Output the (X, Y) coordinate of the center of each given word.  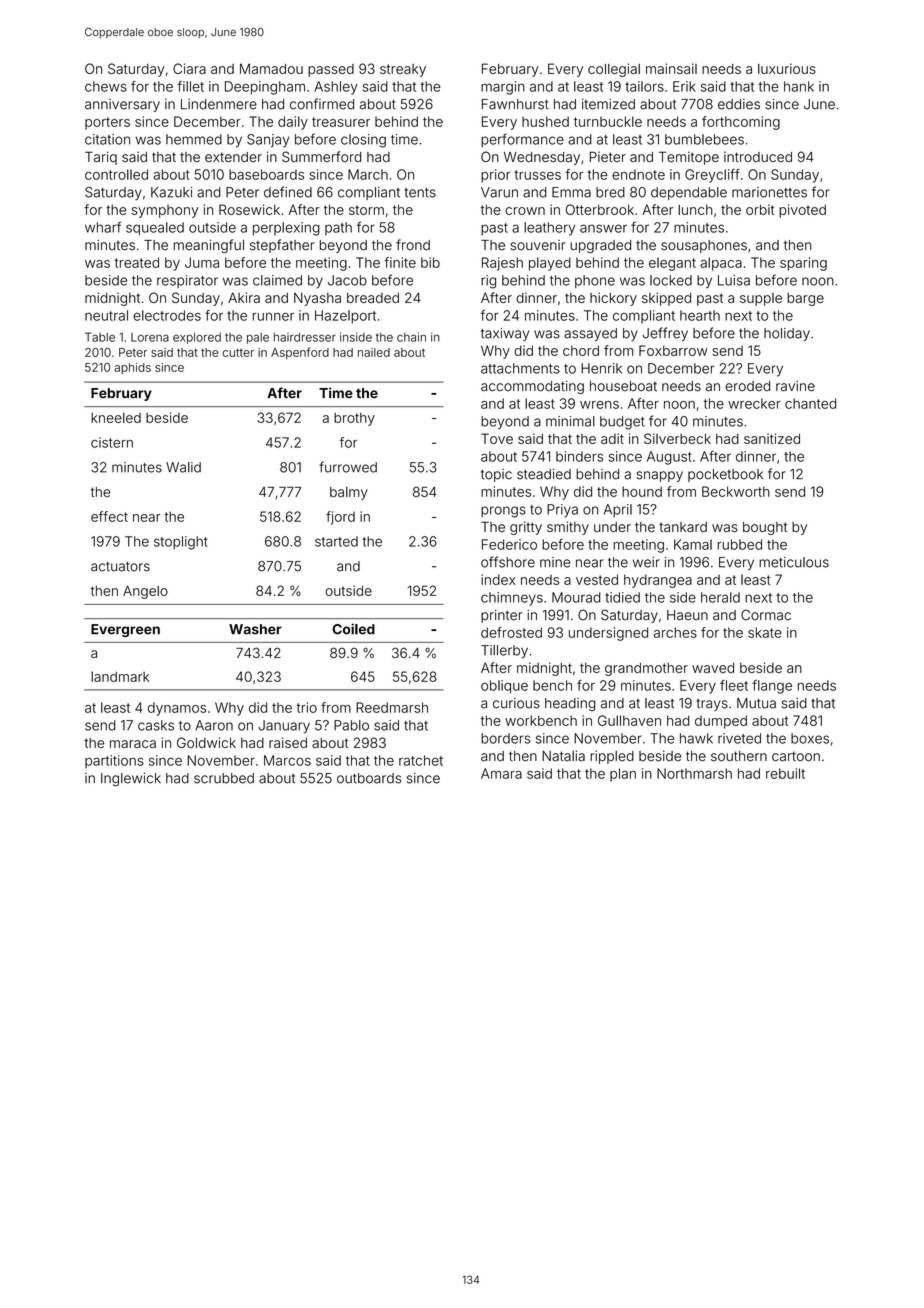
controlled (116, 174)
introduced (758, 157)
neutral (106, 315)
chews (106, 86)
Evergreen (125, 630)
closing (363, 141)
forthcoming (741, 123)
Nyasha (317, 299)
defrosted (511, 632)
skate (765, 632)
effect (109, 516)
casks (156, 725)
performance (522, 140)
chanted (810, 403)
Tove (497, 438)
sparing (803, 264)
